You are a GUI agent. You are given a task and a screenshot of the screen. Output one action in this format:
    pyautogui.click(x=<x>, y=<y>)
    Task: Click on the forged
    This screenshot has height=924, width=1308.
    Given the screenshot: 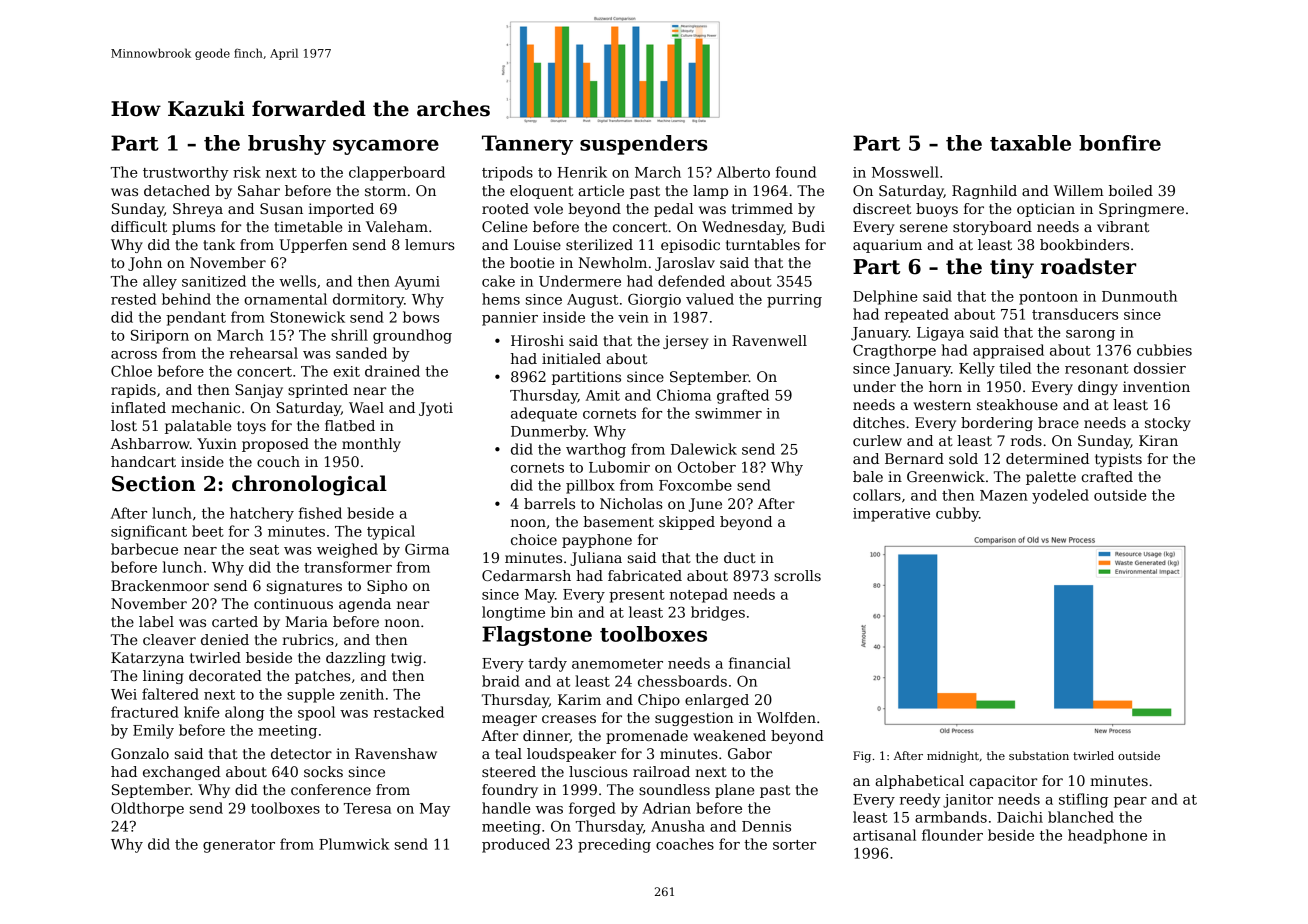 What is the action you would take?
    pyautogui.click(x=592, y=809)
